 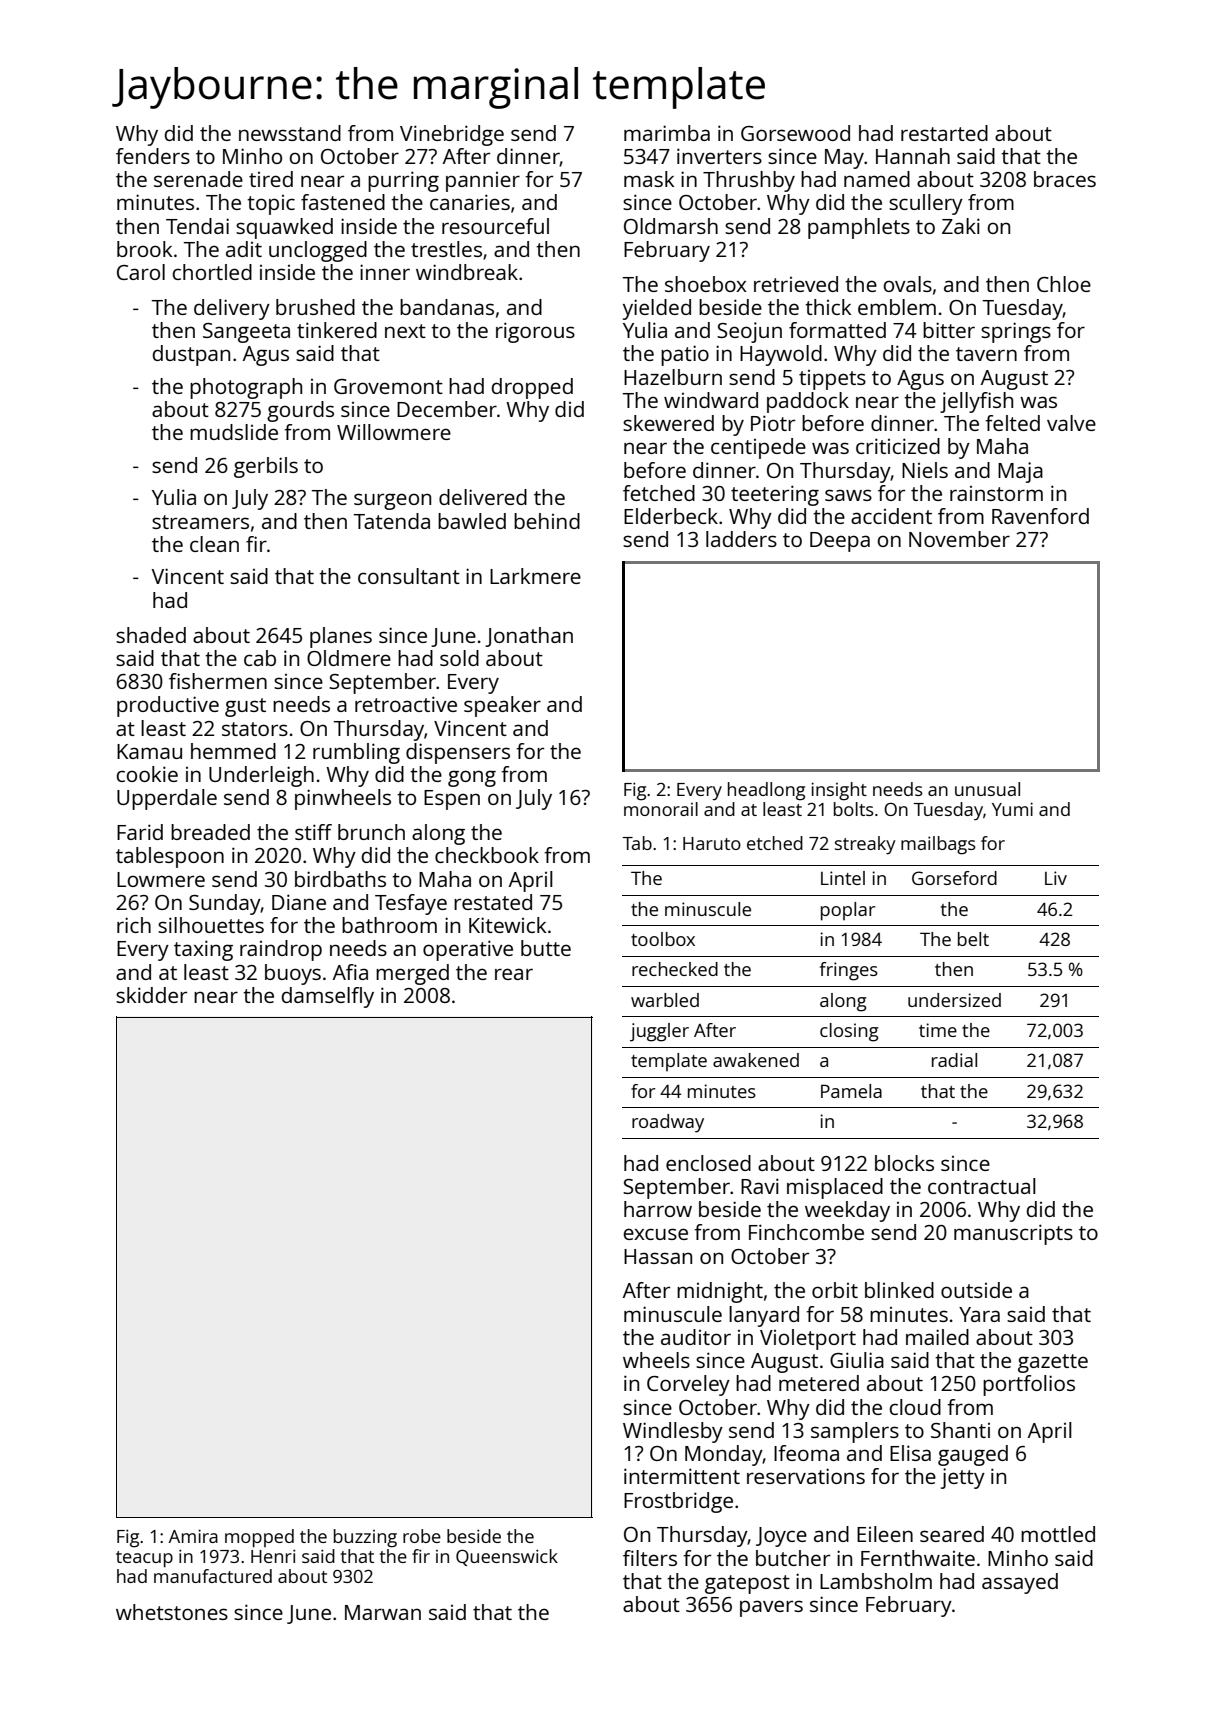 I want to click on Amira, so click(x=193, y=1536).
